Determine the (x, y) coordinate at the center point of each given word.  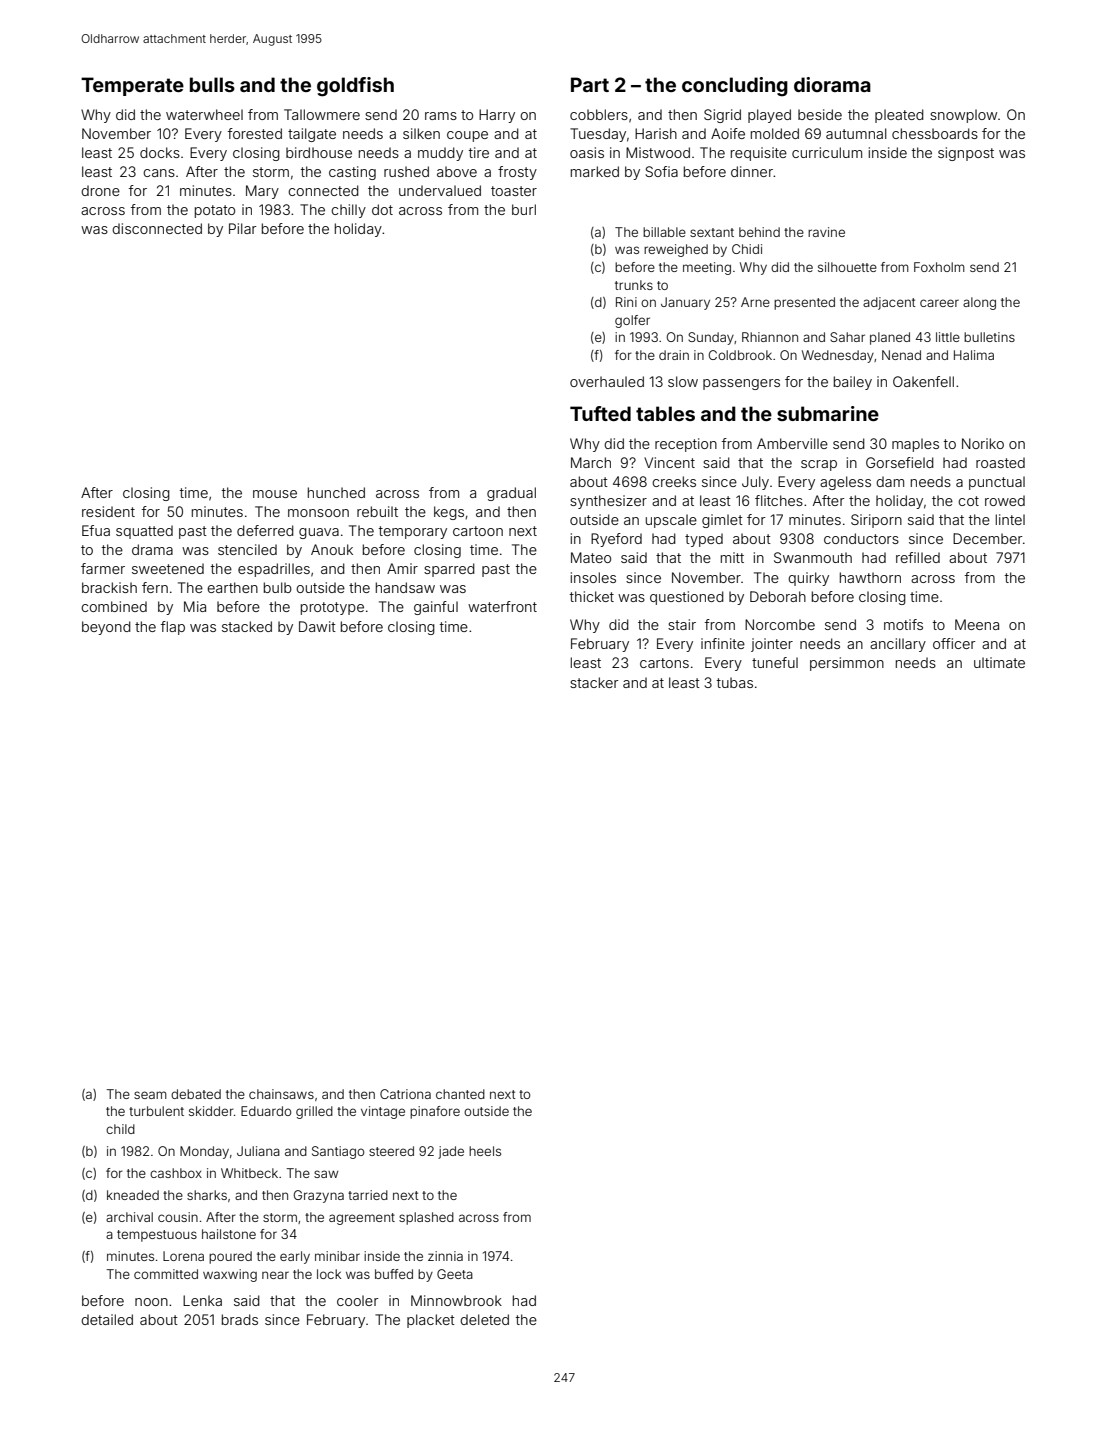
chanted (460, 1094)
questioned (687, 598)
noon (151, 1302)
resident (108, 511)
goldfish (355, 87)
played (769, 116)
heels (485, 1151)
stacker (594, 682)
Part (590, 84)
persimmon (847, 664)
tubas (735, 682)
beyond (106, 628)
